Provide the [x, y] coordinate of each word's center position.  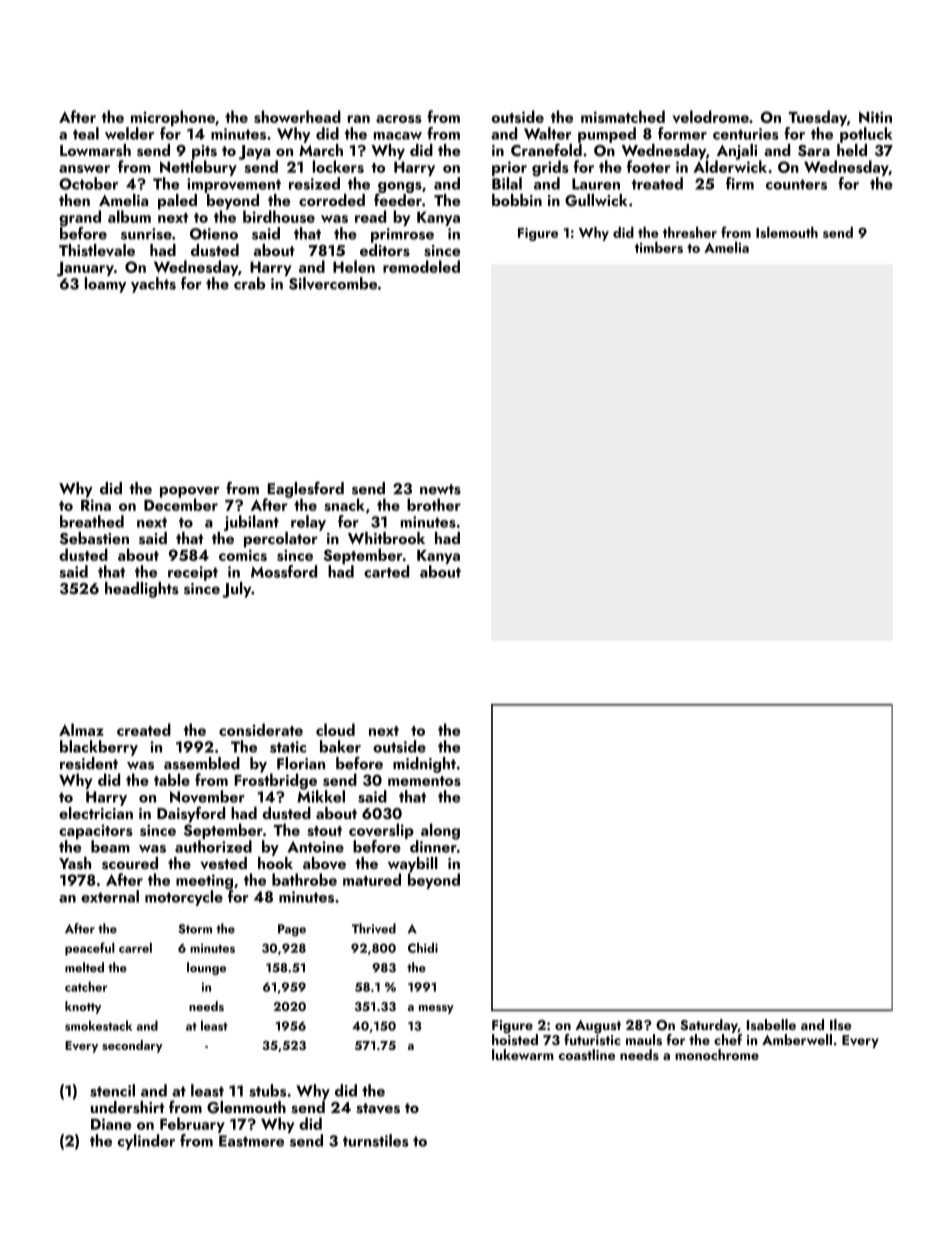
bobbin [517, 200]
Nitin [875, 117]
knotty [83, 1007]
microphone [173, 118]
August [598, 1027]
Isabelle [771, 1024]
